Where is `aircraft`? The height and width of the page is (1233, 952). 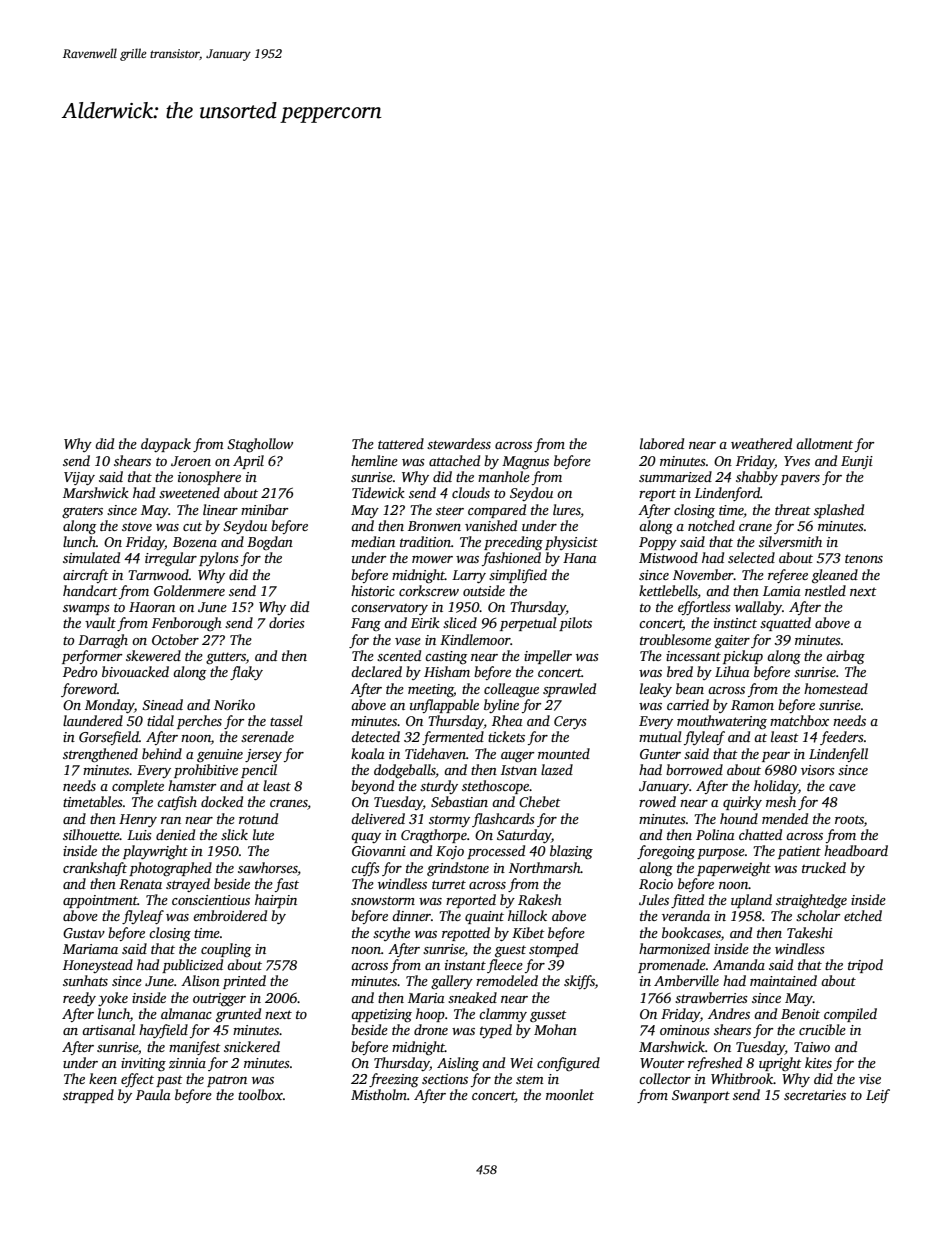 aircraft is located at coordinates (86, 576).
